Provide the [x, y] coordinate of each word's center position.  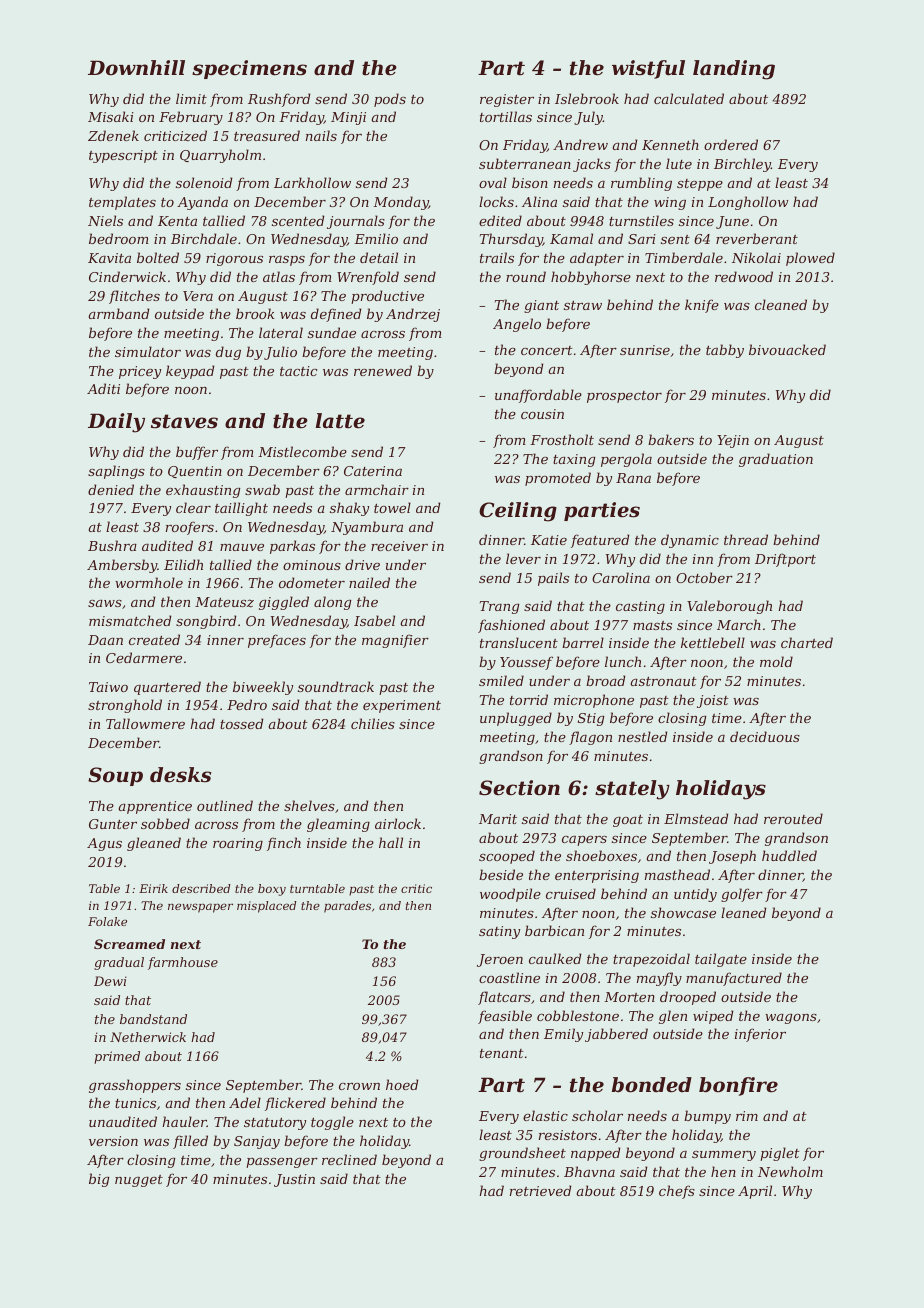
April [755, 1192]
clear [193, 507]
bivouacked [787, 349]
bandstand [153, 1019]
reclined [349, 1159]
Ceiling [518, 512]
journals [356, 222]
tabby [725, 351]
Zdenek [113, 135]
